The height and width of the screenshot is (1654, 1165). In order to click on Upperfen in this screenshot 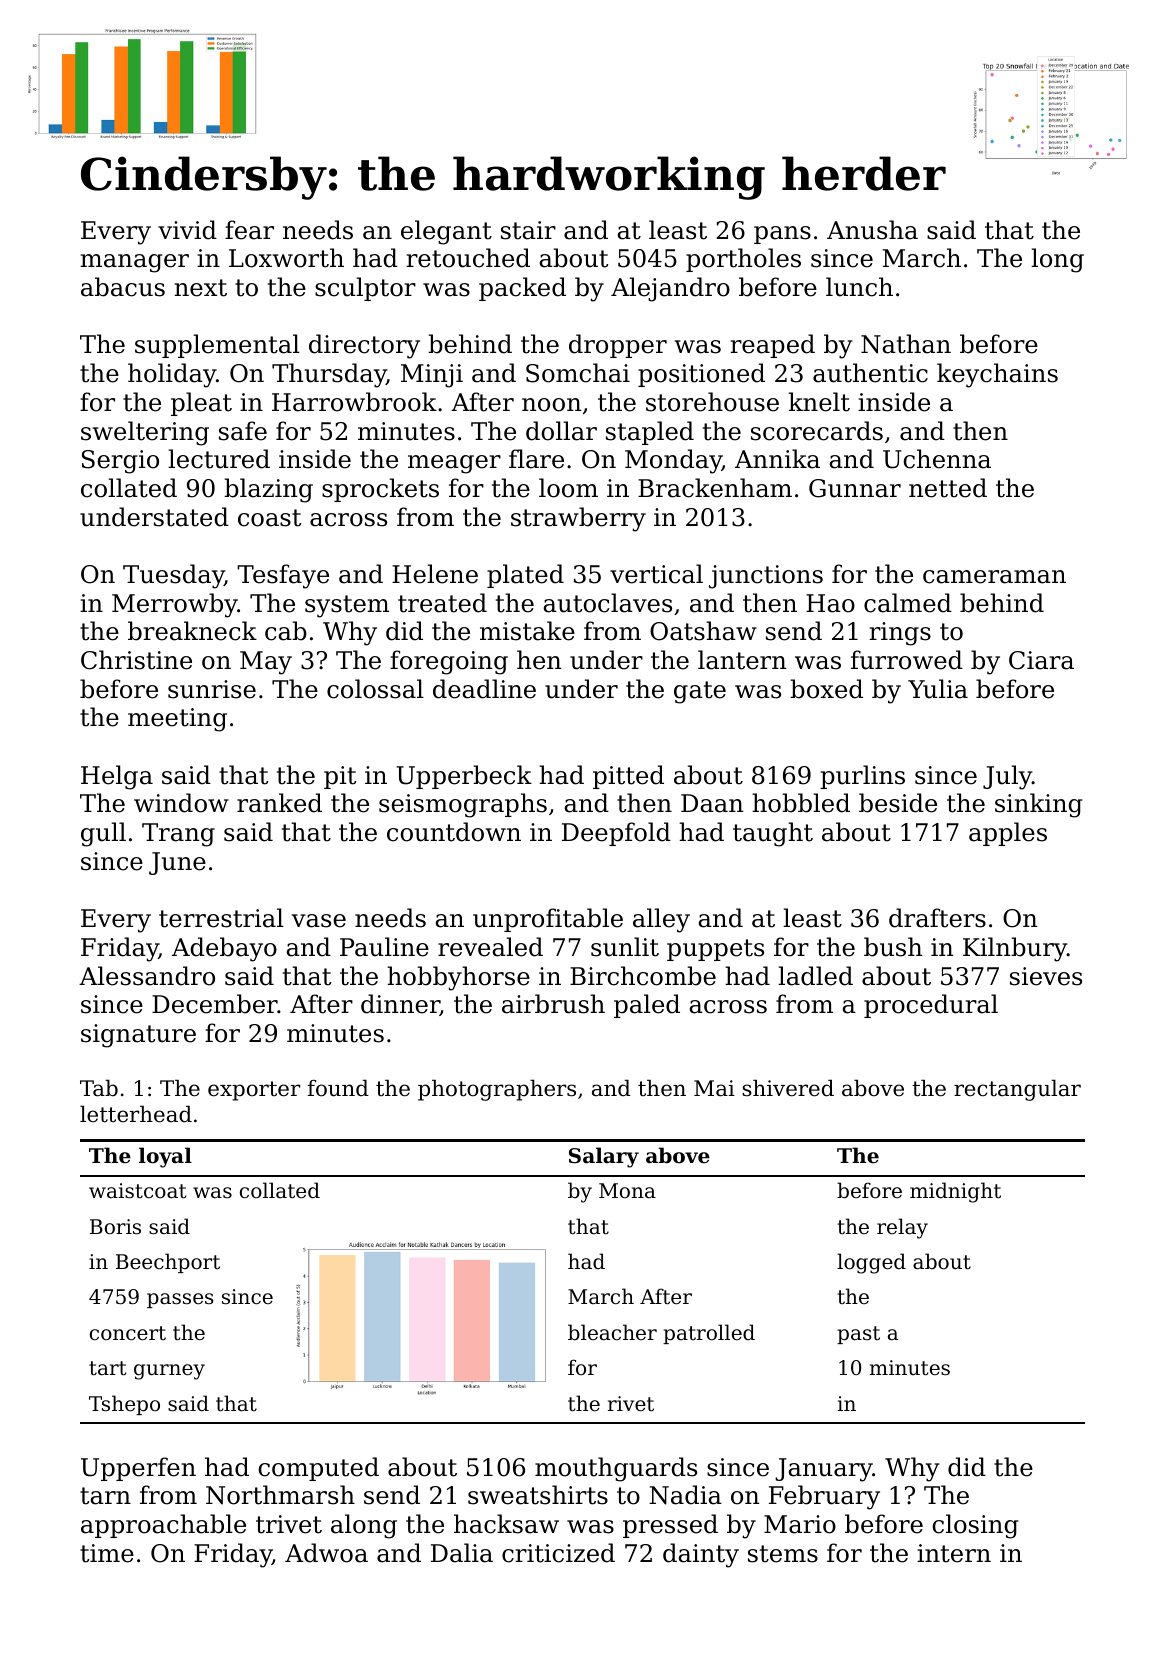, I will do `click(138, 1469)`.
